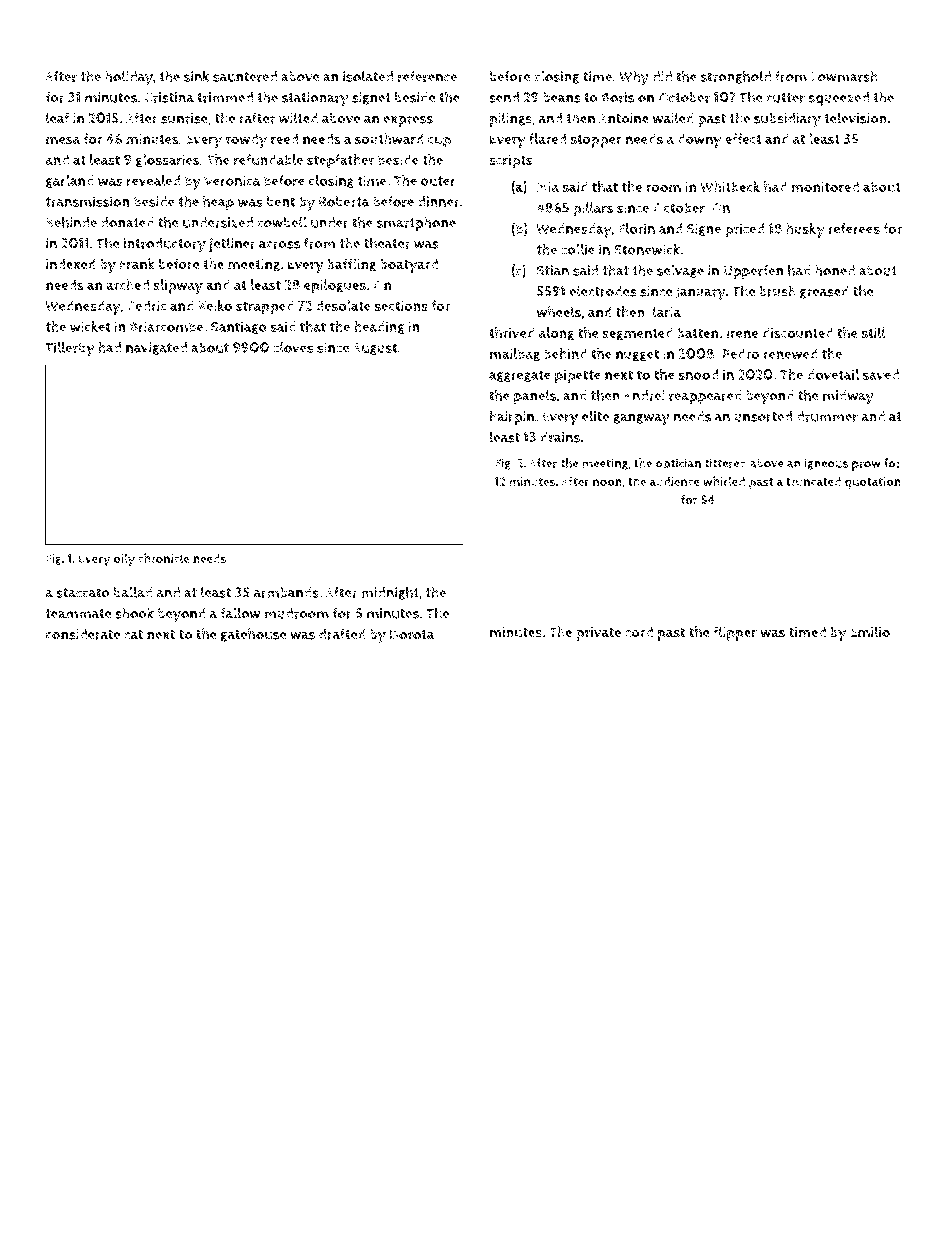  What do you see at coordinates (839, 99) in the screenshot?
I see `squeezed` at bounding box center [839, 99].
